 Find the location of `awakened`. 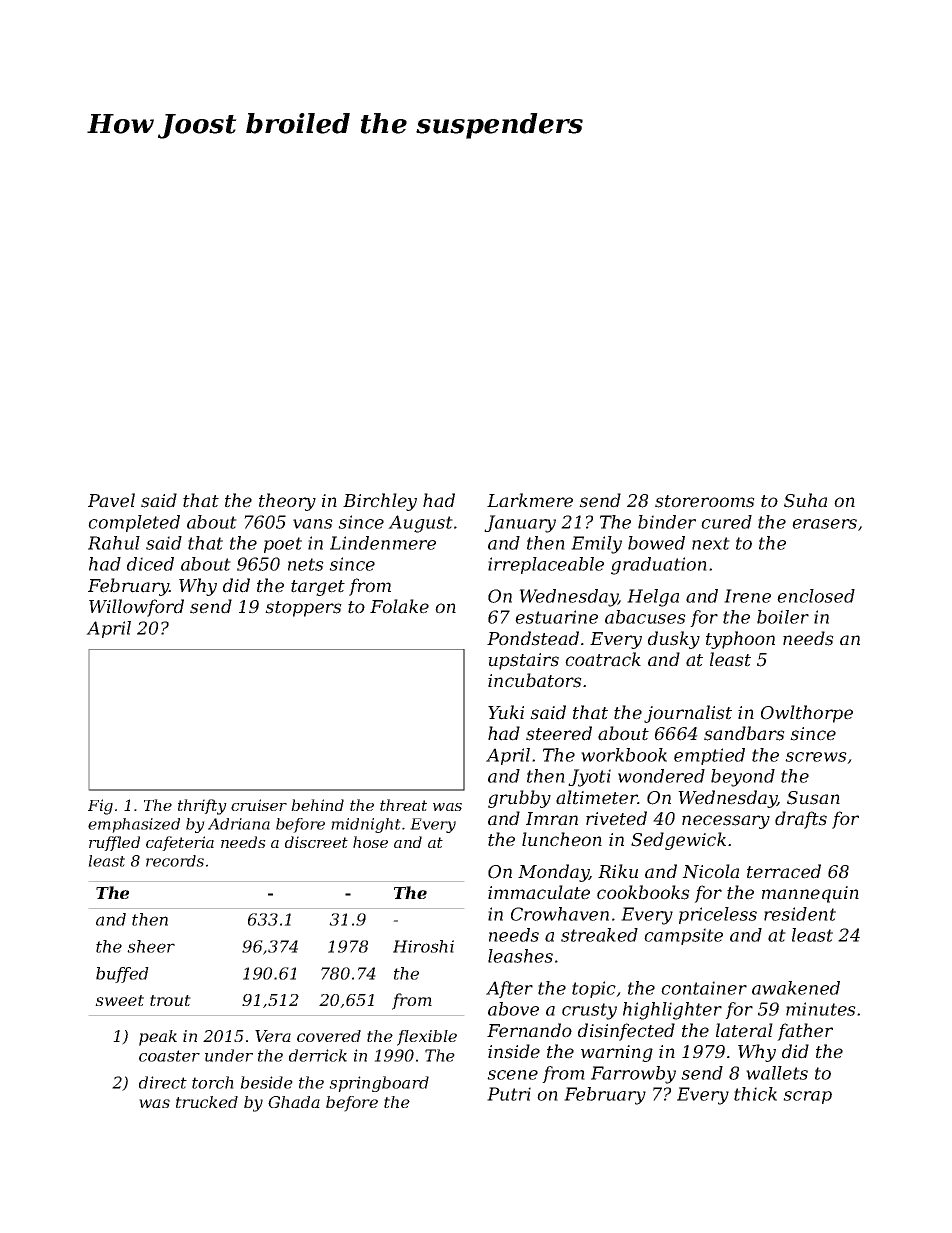

awakened is located at coordinates (796, 988).
